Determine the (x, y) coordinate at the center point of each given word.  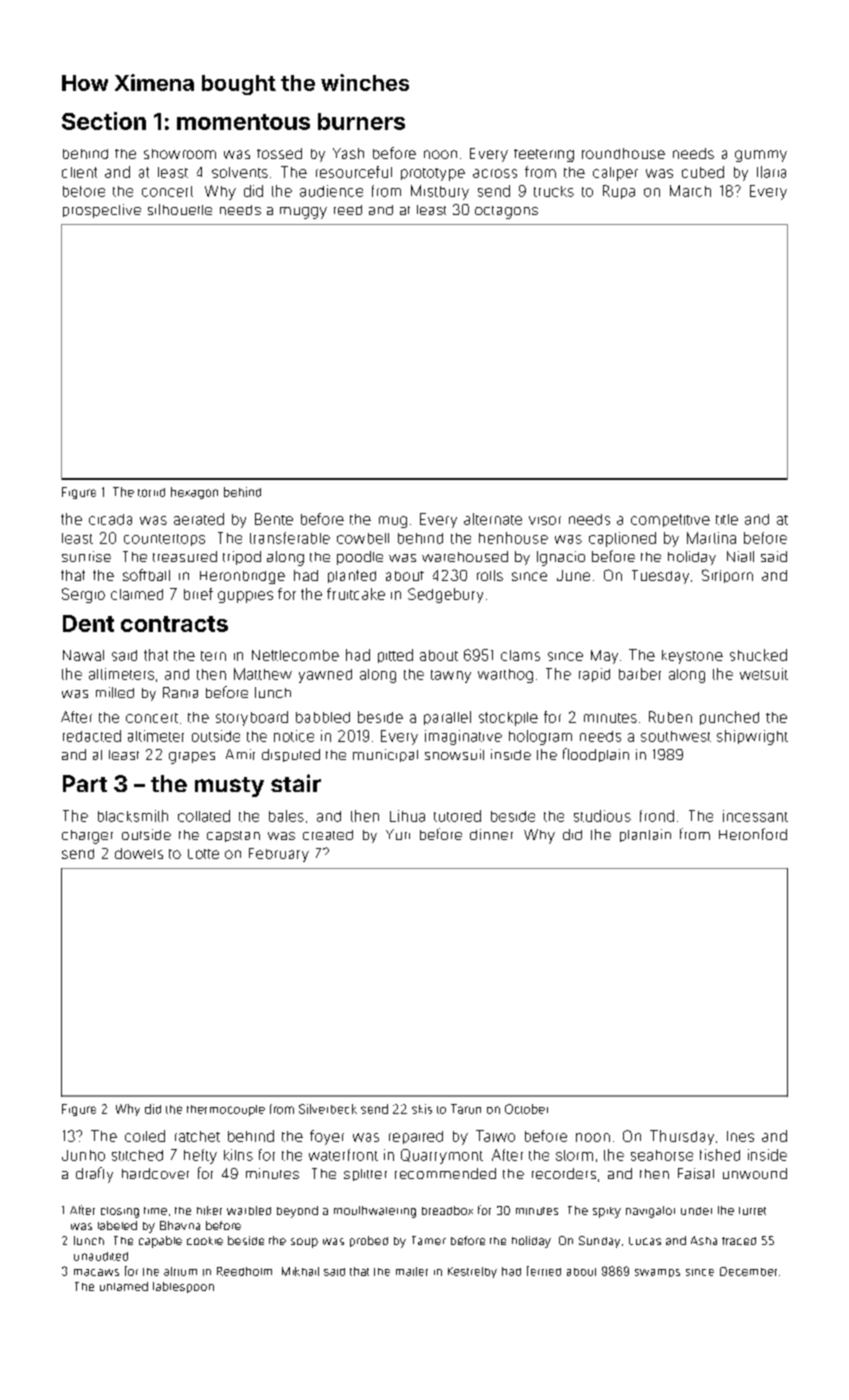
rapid (594, 675)
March (690, 191)
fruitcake (356, 594)
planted (352, 576)
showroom (180, 154)
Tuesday (660, 577)
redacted (92, 736)
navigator (650, 1212)
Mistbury (440, 192)
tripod (242, 558)
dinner (491, 834)
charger (87, 837)
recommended (445, 1173)
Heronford (753, 834)
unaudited (101, 1256)
